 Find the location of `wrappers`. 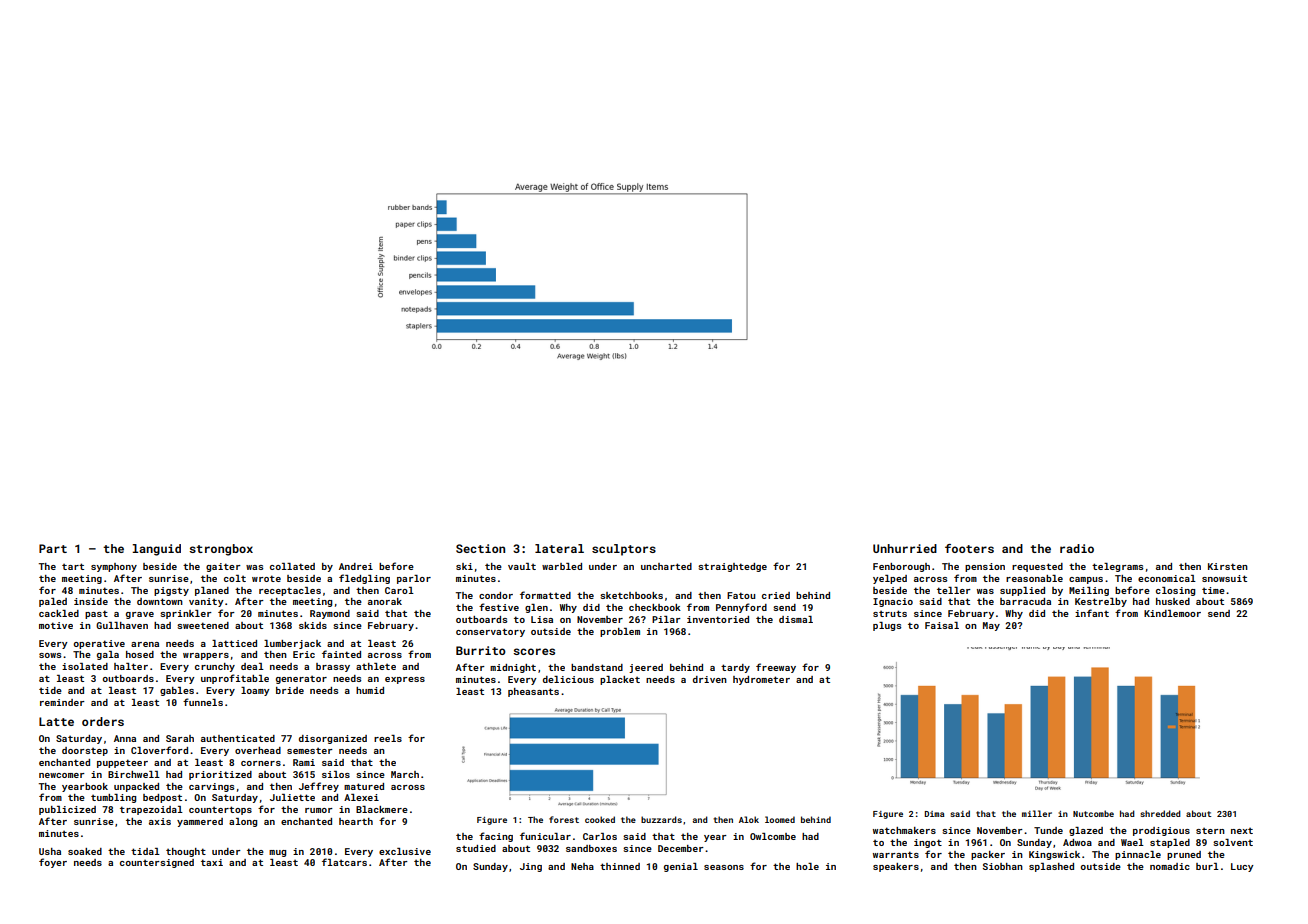

wrappers is located at coordinates (206, 656).
